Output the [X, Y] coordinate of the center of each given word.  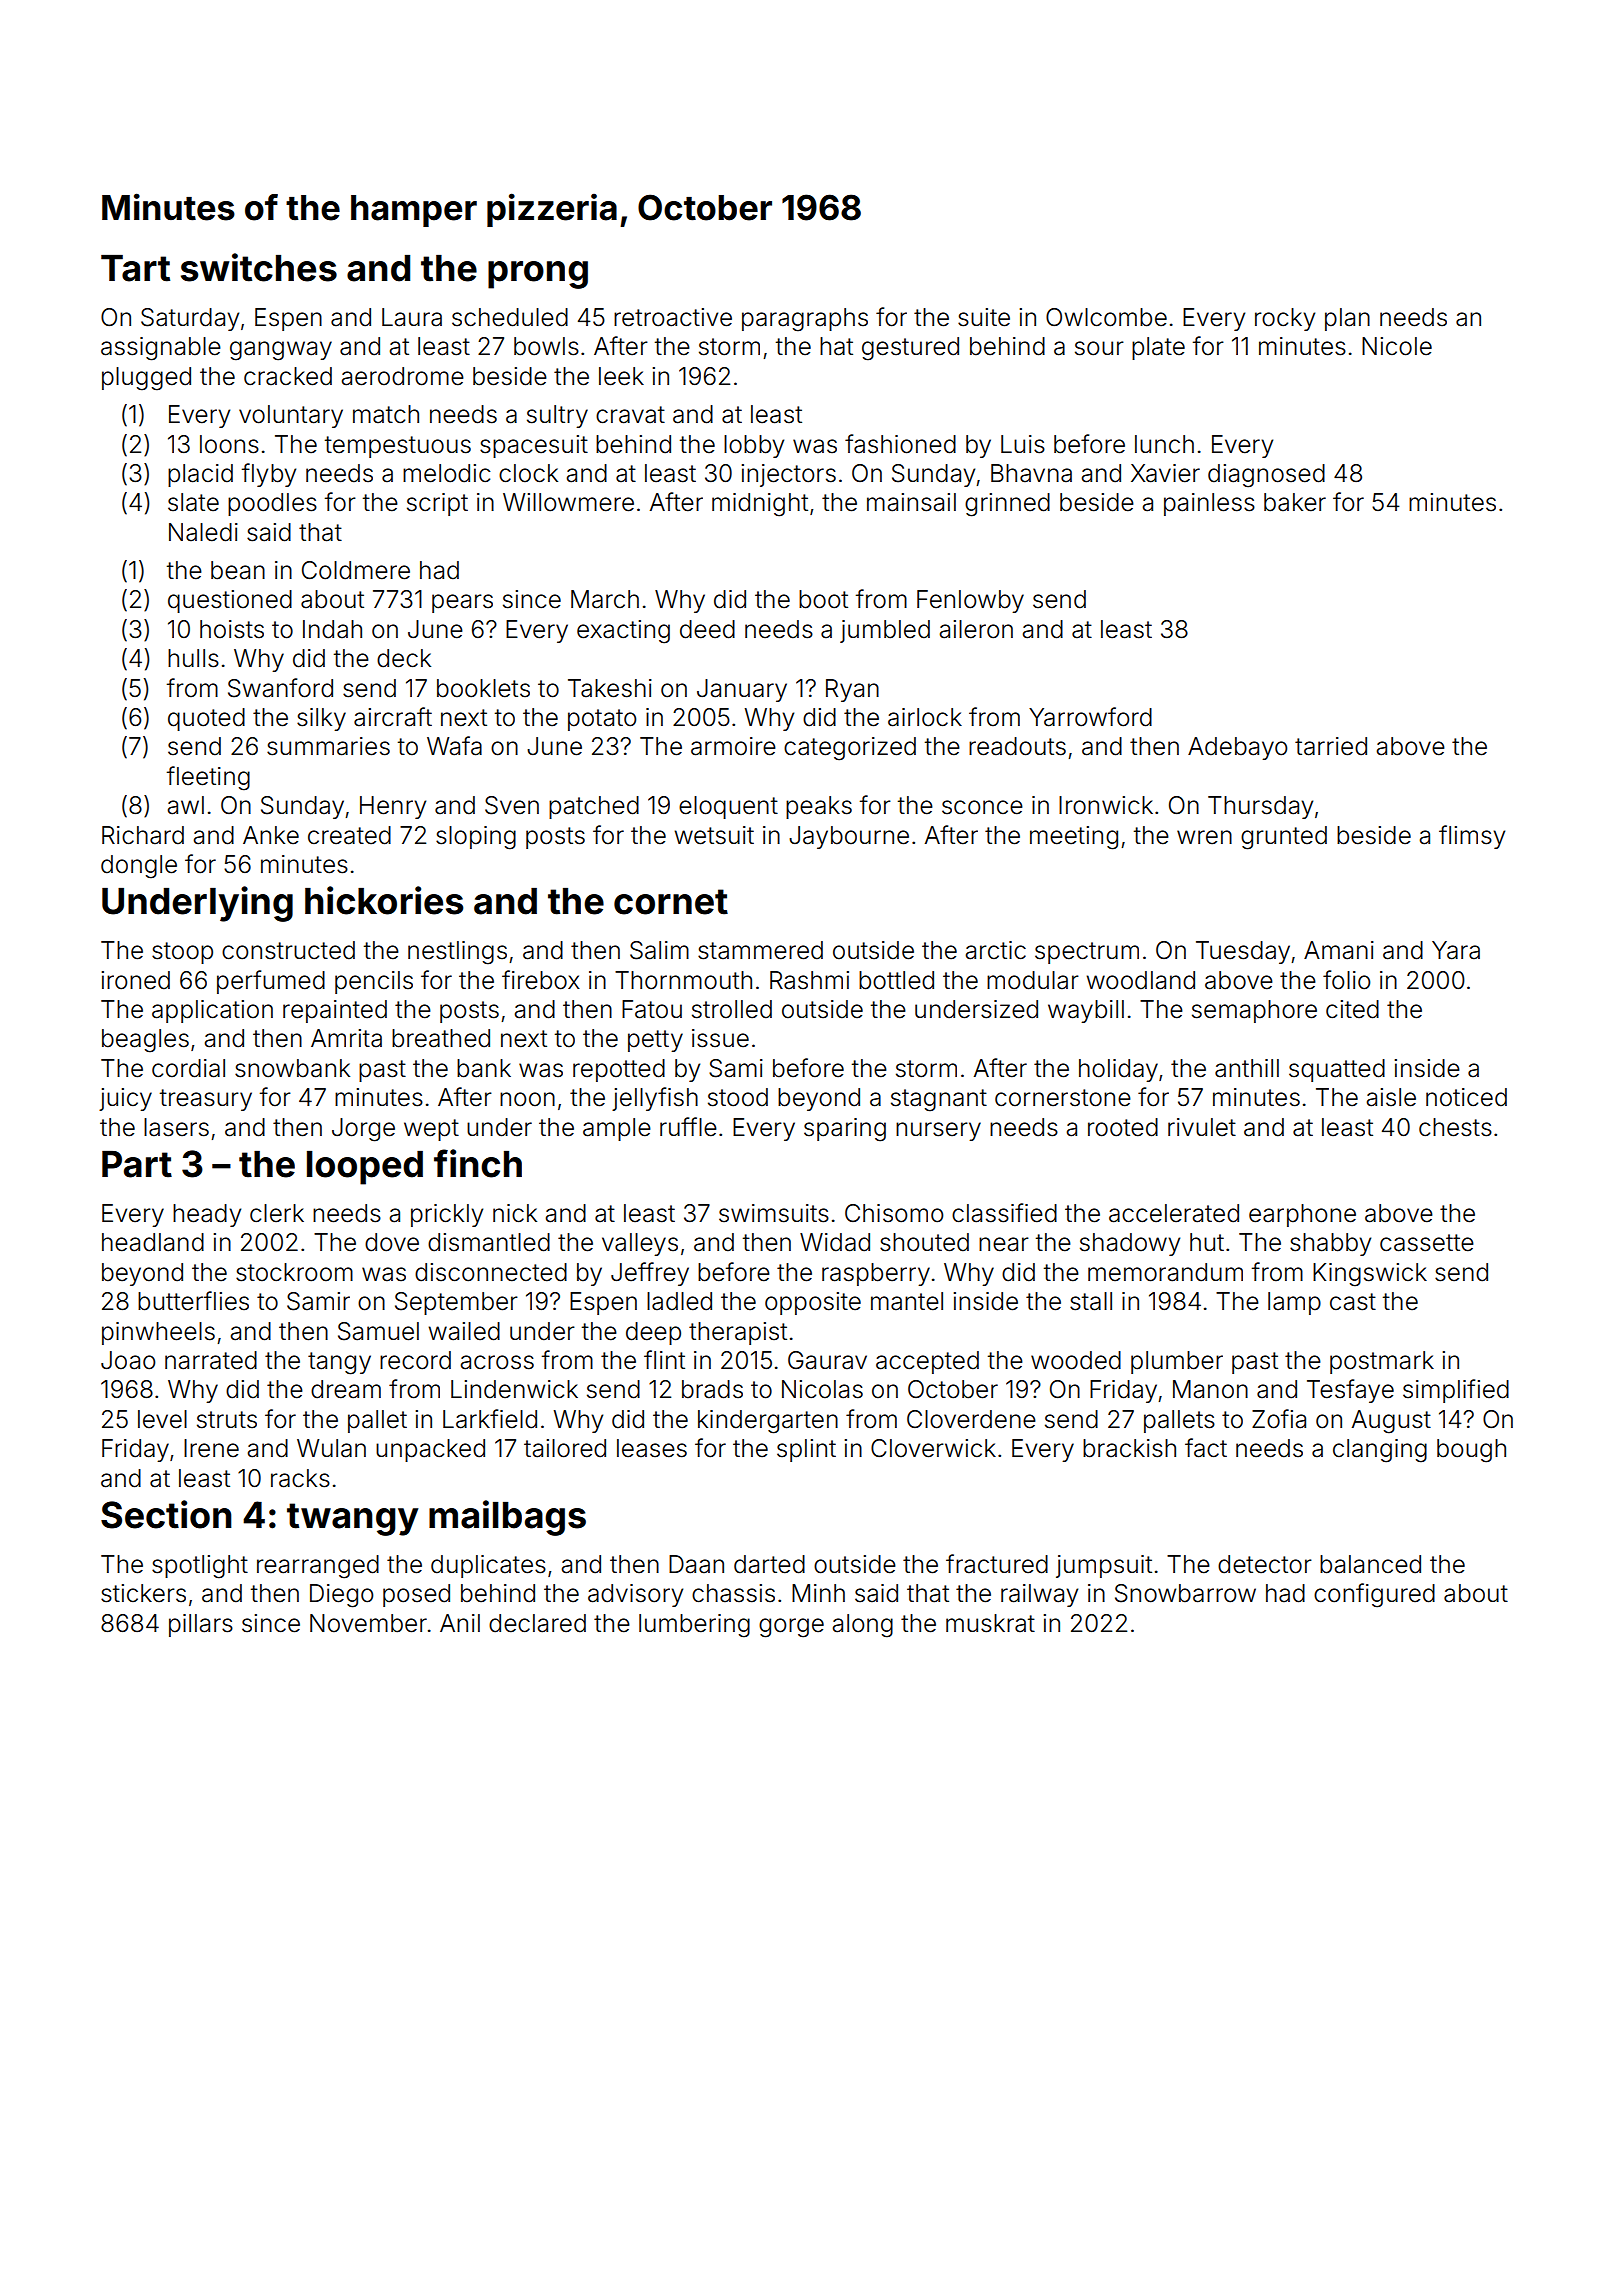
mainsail [911, 502]
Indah [332, 629]
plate [1158, 348]
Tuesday [1243, 952]
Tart [135, 268]
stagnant [939, 1100]
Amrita [346, 1038]
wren [1204, 837]
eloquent [728, 807]
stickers [143, 1593]
